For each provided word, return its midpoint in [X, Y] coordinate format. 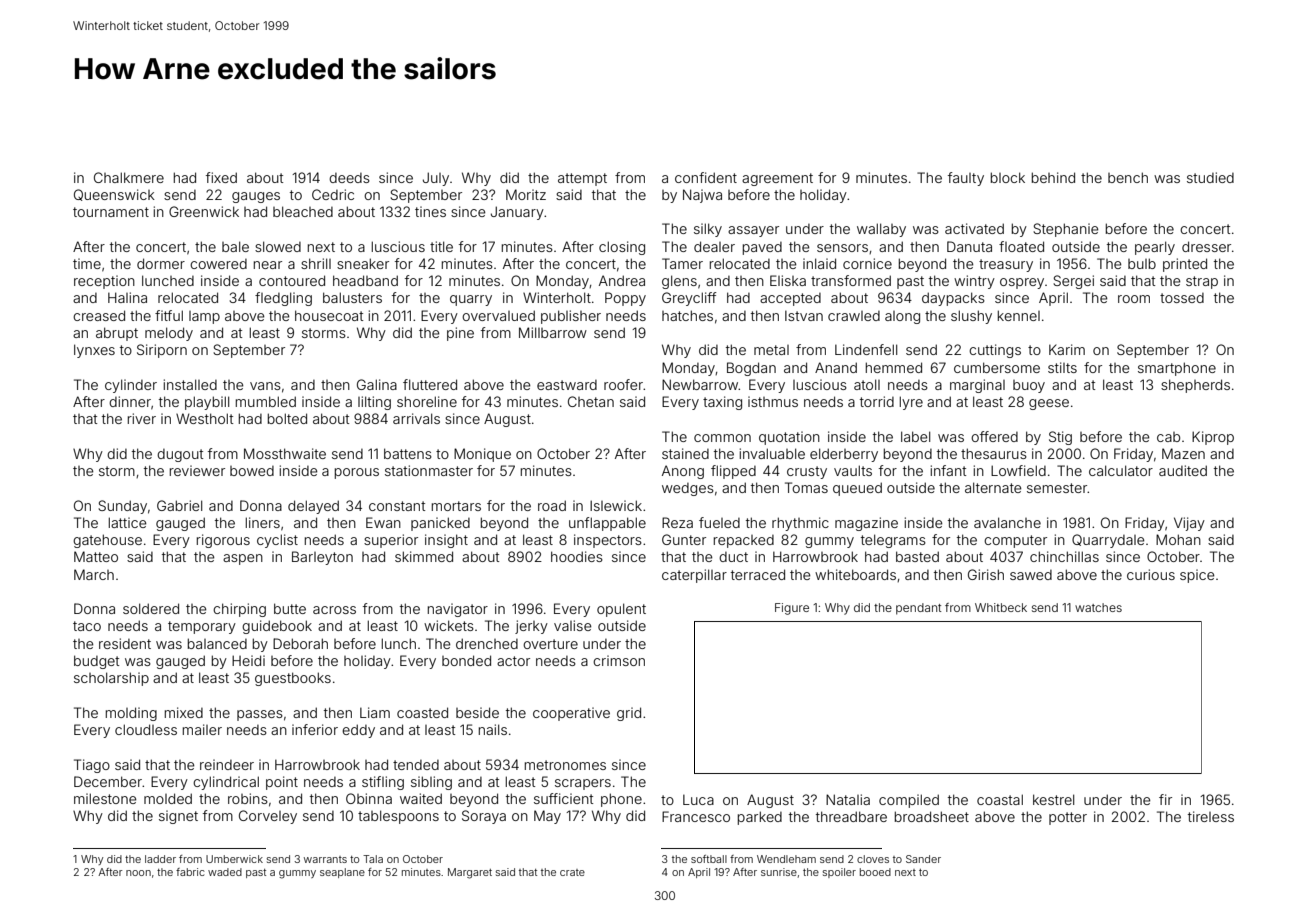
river [142, 418]
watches [1098, 607]
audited [1183, 470]
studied [1210, 177]
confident [706, 177]
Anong [683, 472]
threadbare [851, 816]
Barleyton [322, 558]
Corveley [268, 817]
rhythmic [800, 524]
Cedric [333, 194]
